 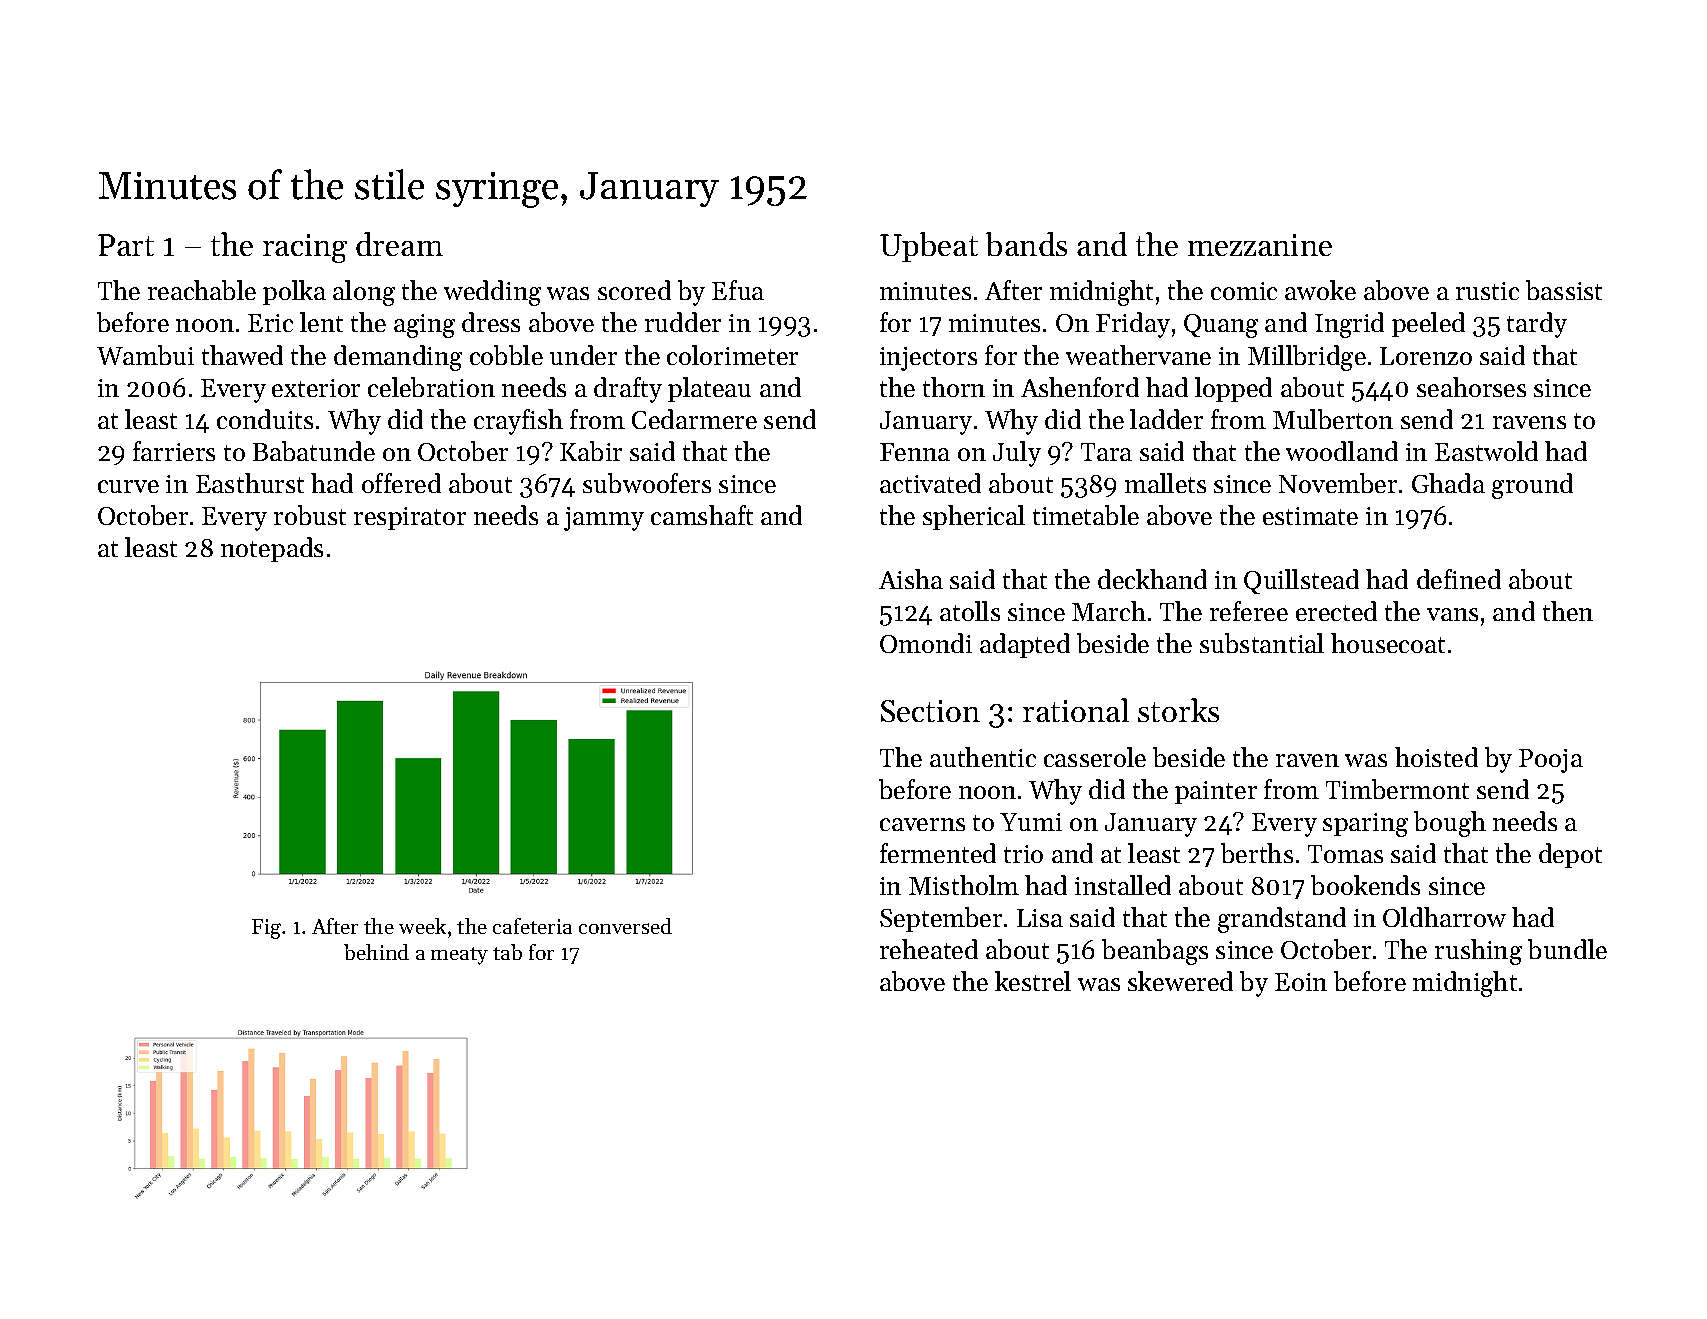 What do you see at coordinates (1260, 245) in the image?
I see `mezzanine` at bounding box center [1260, 245].
